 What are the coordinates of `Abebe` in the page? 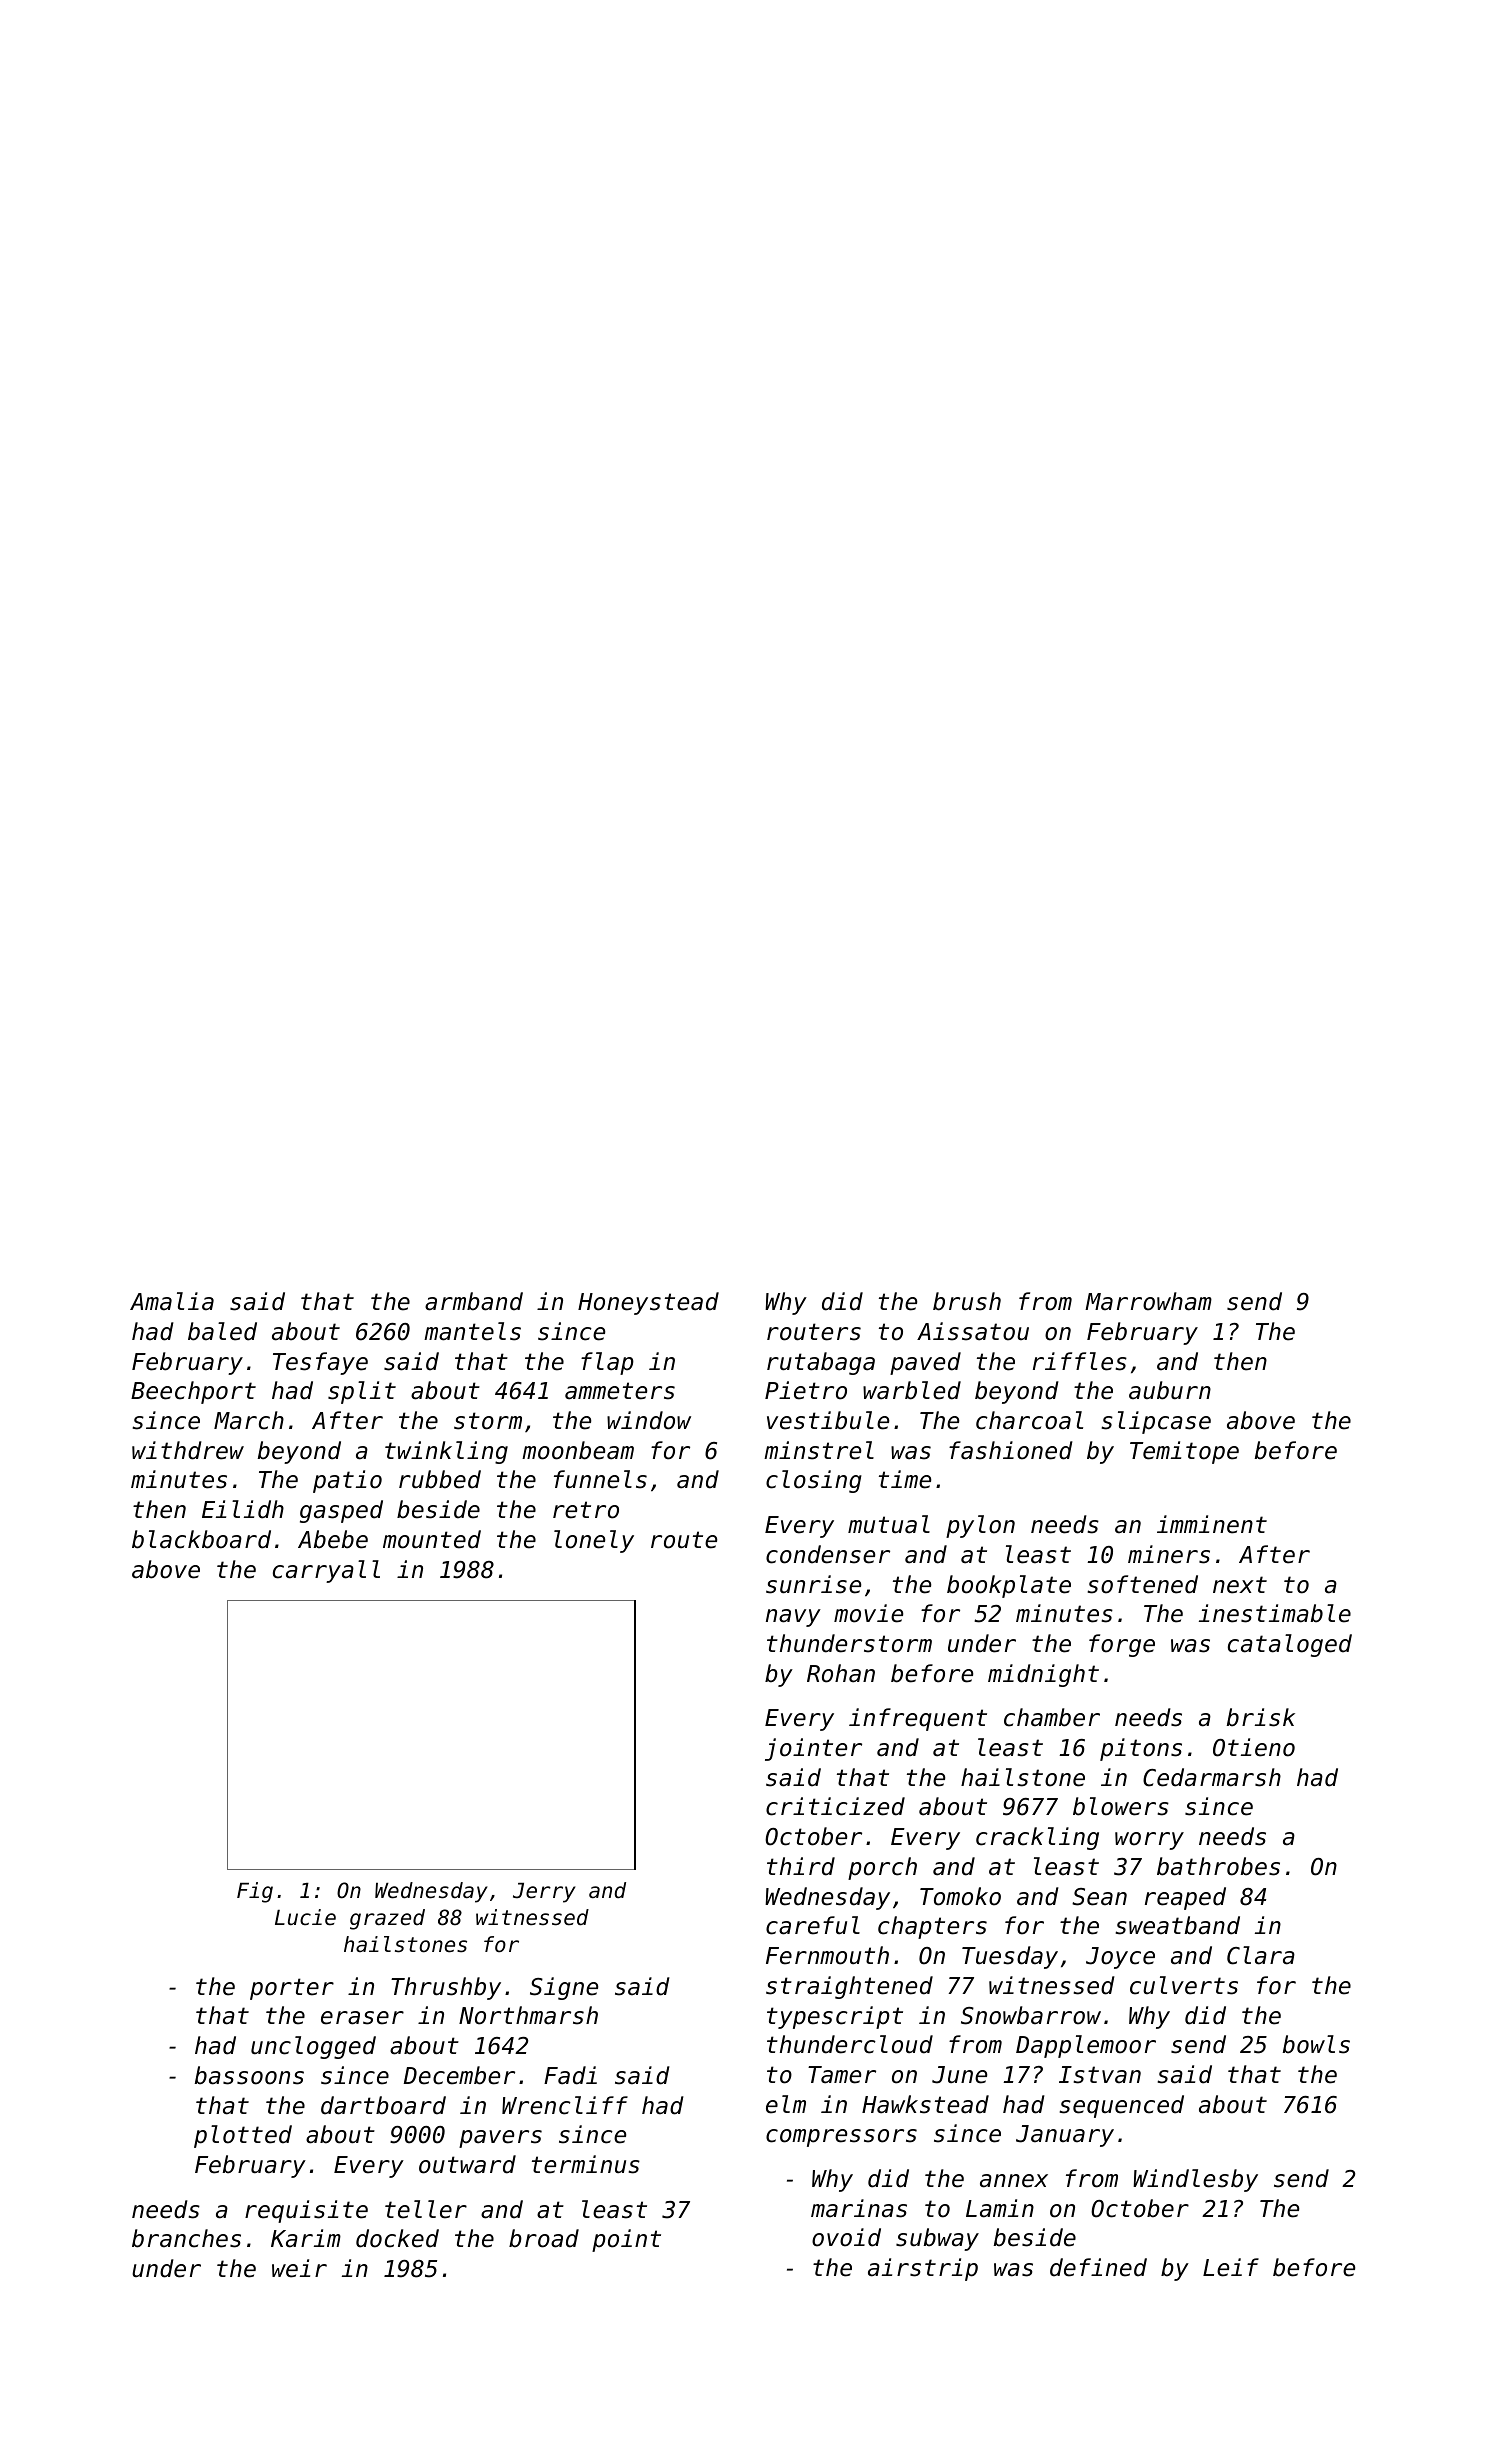 It's located at (333, 1539).
